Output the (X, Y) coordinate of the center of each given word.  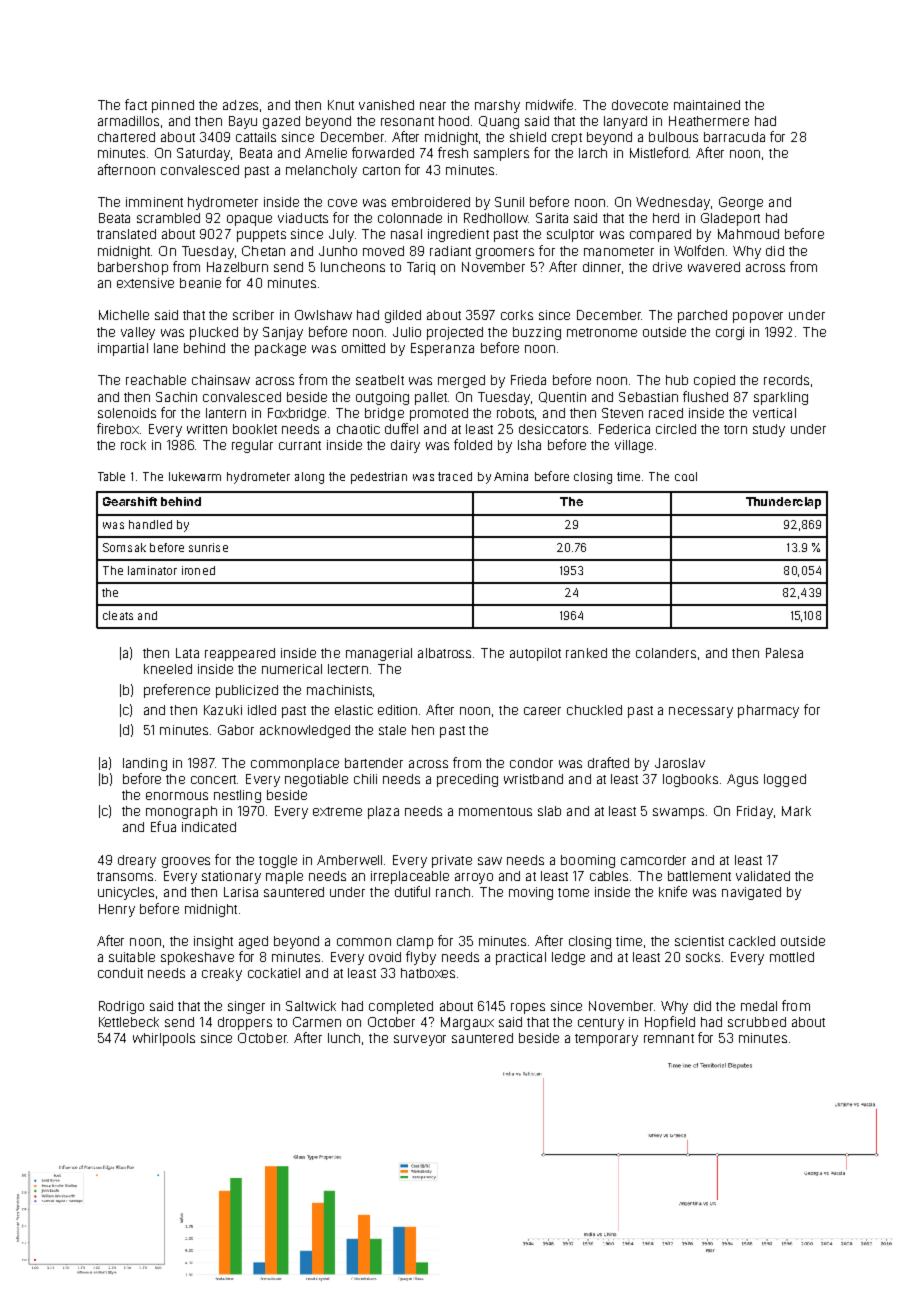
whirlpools (164, 1039)
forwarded (383, 152)
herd (666, 218)
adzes (240, 105)
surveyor (420, 1040)
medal (759, 1006)
